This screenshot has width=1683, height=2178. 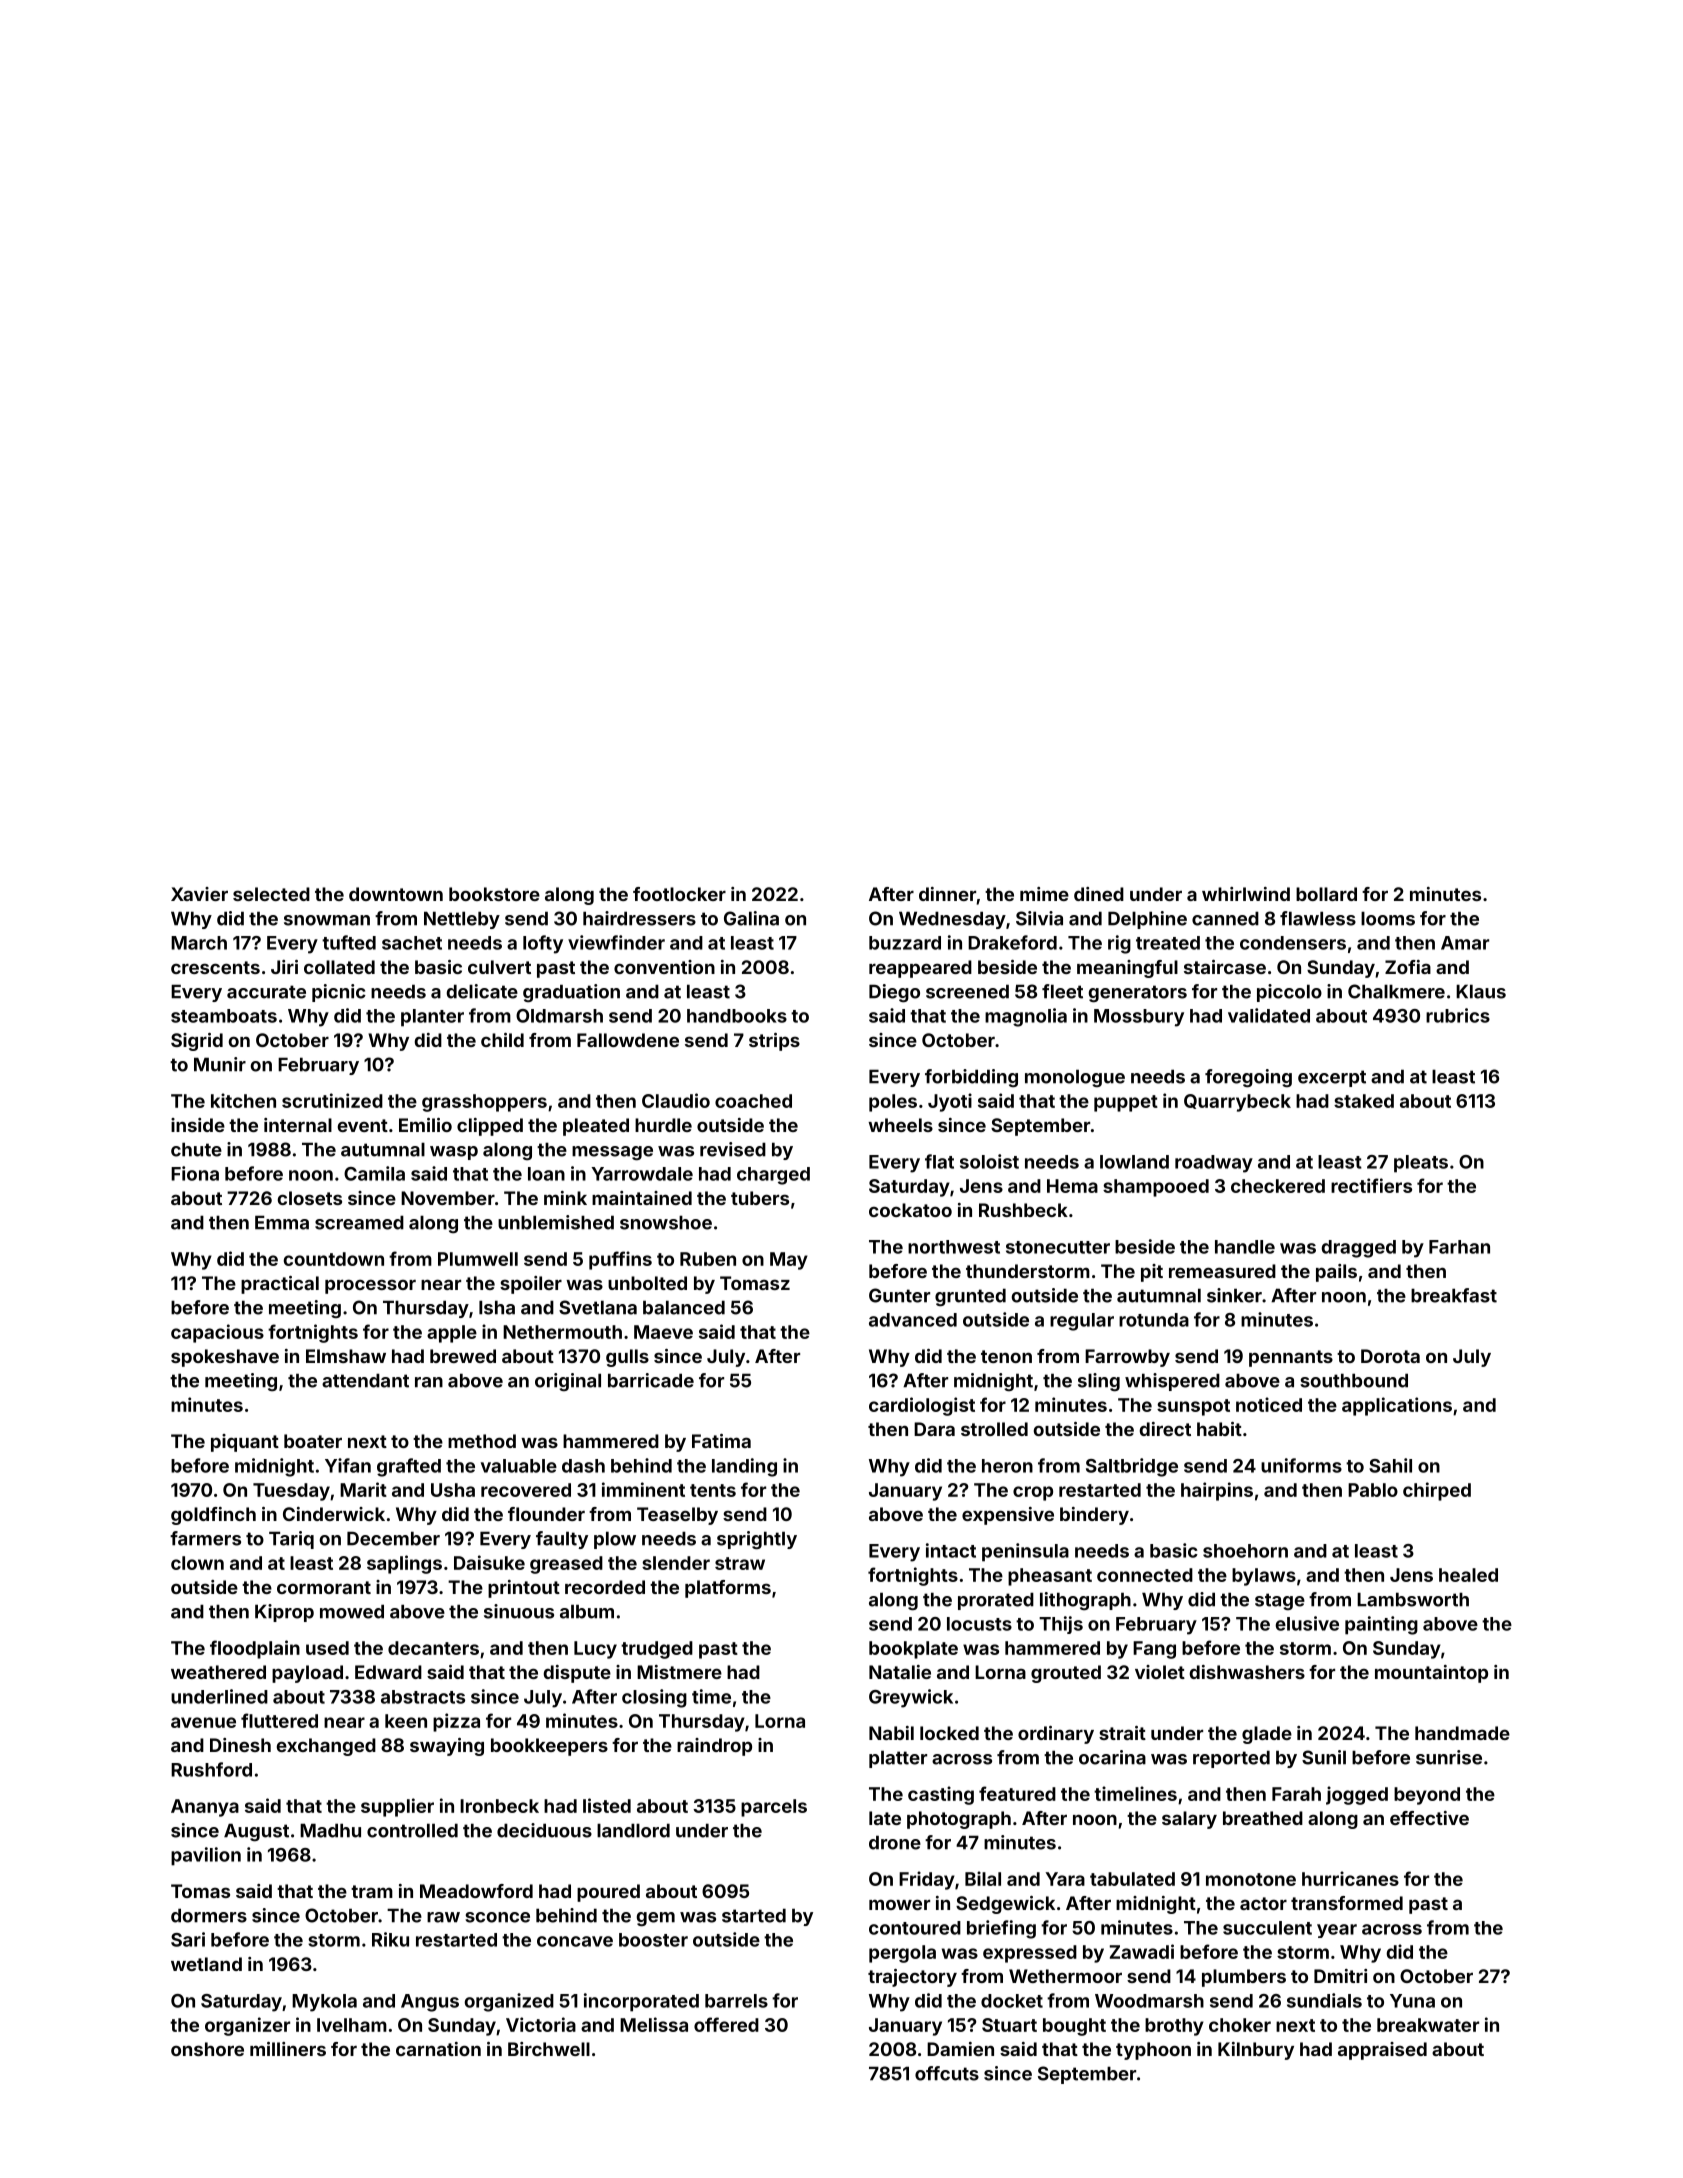 I want to click on Ivelham, so click(x=352, y=2025).
